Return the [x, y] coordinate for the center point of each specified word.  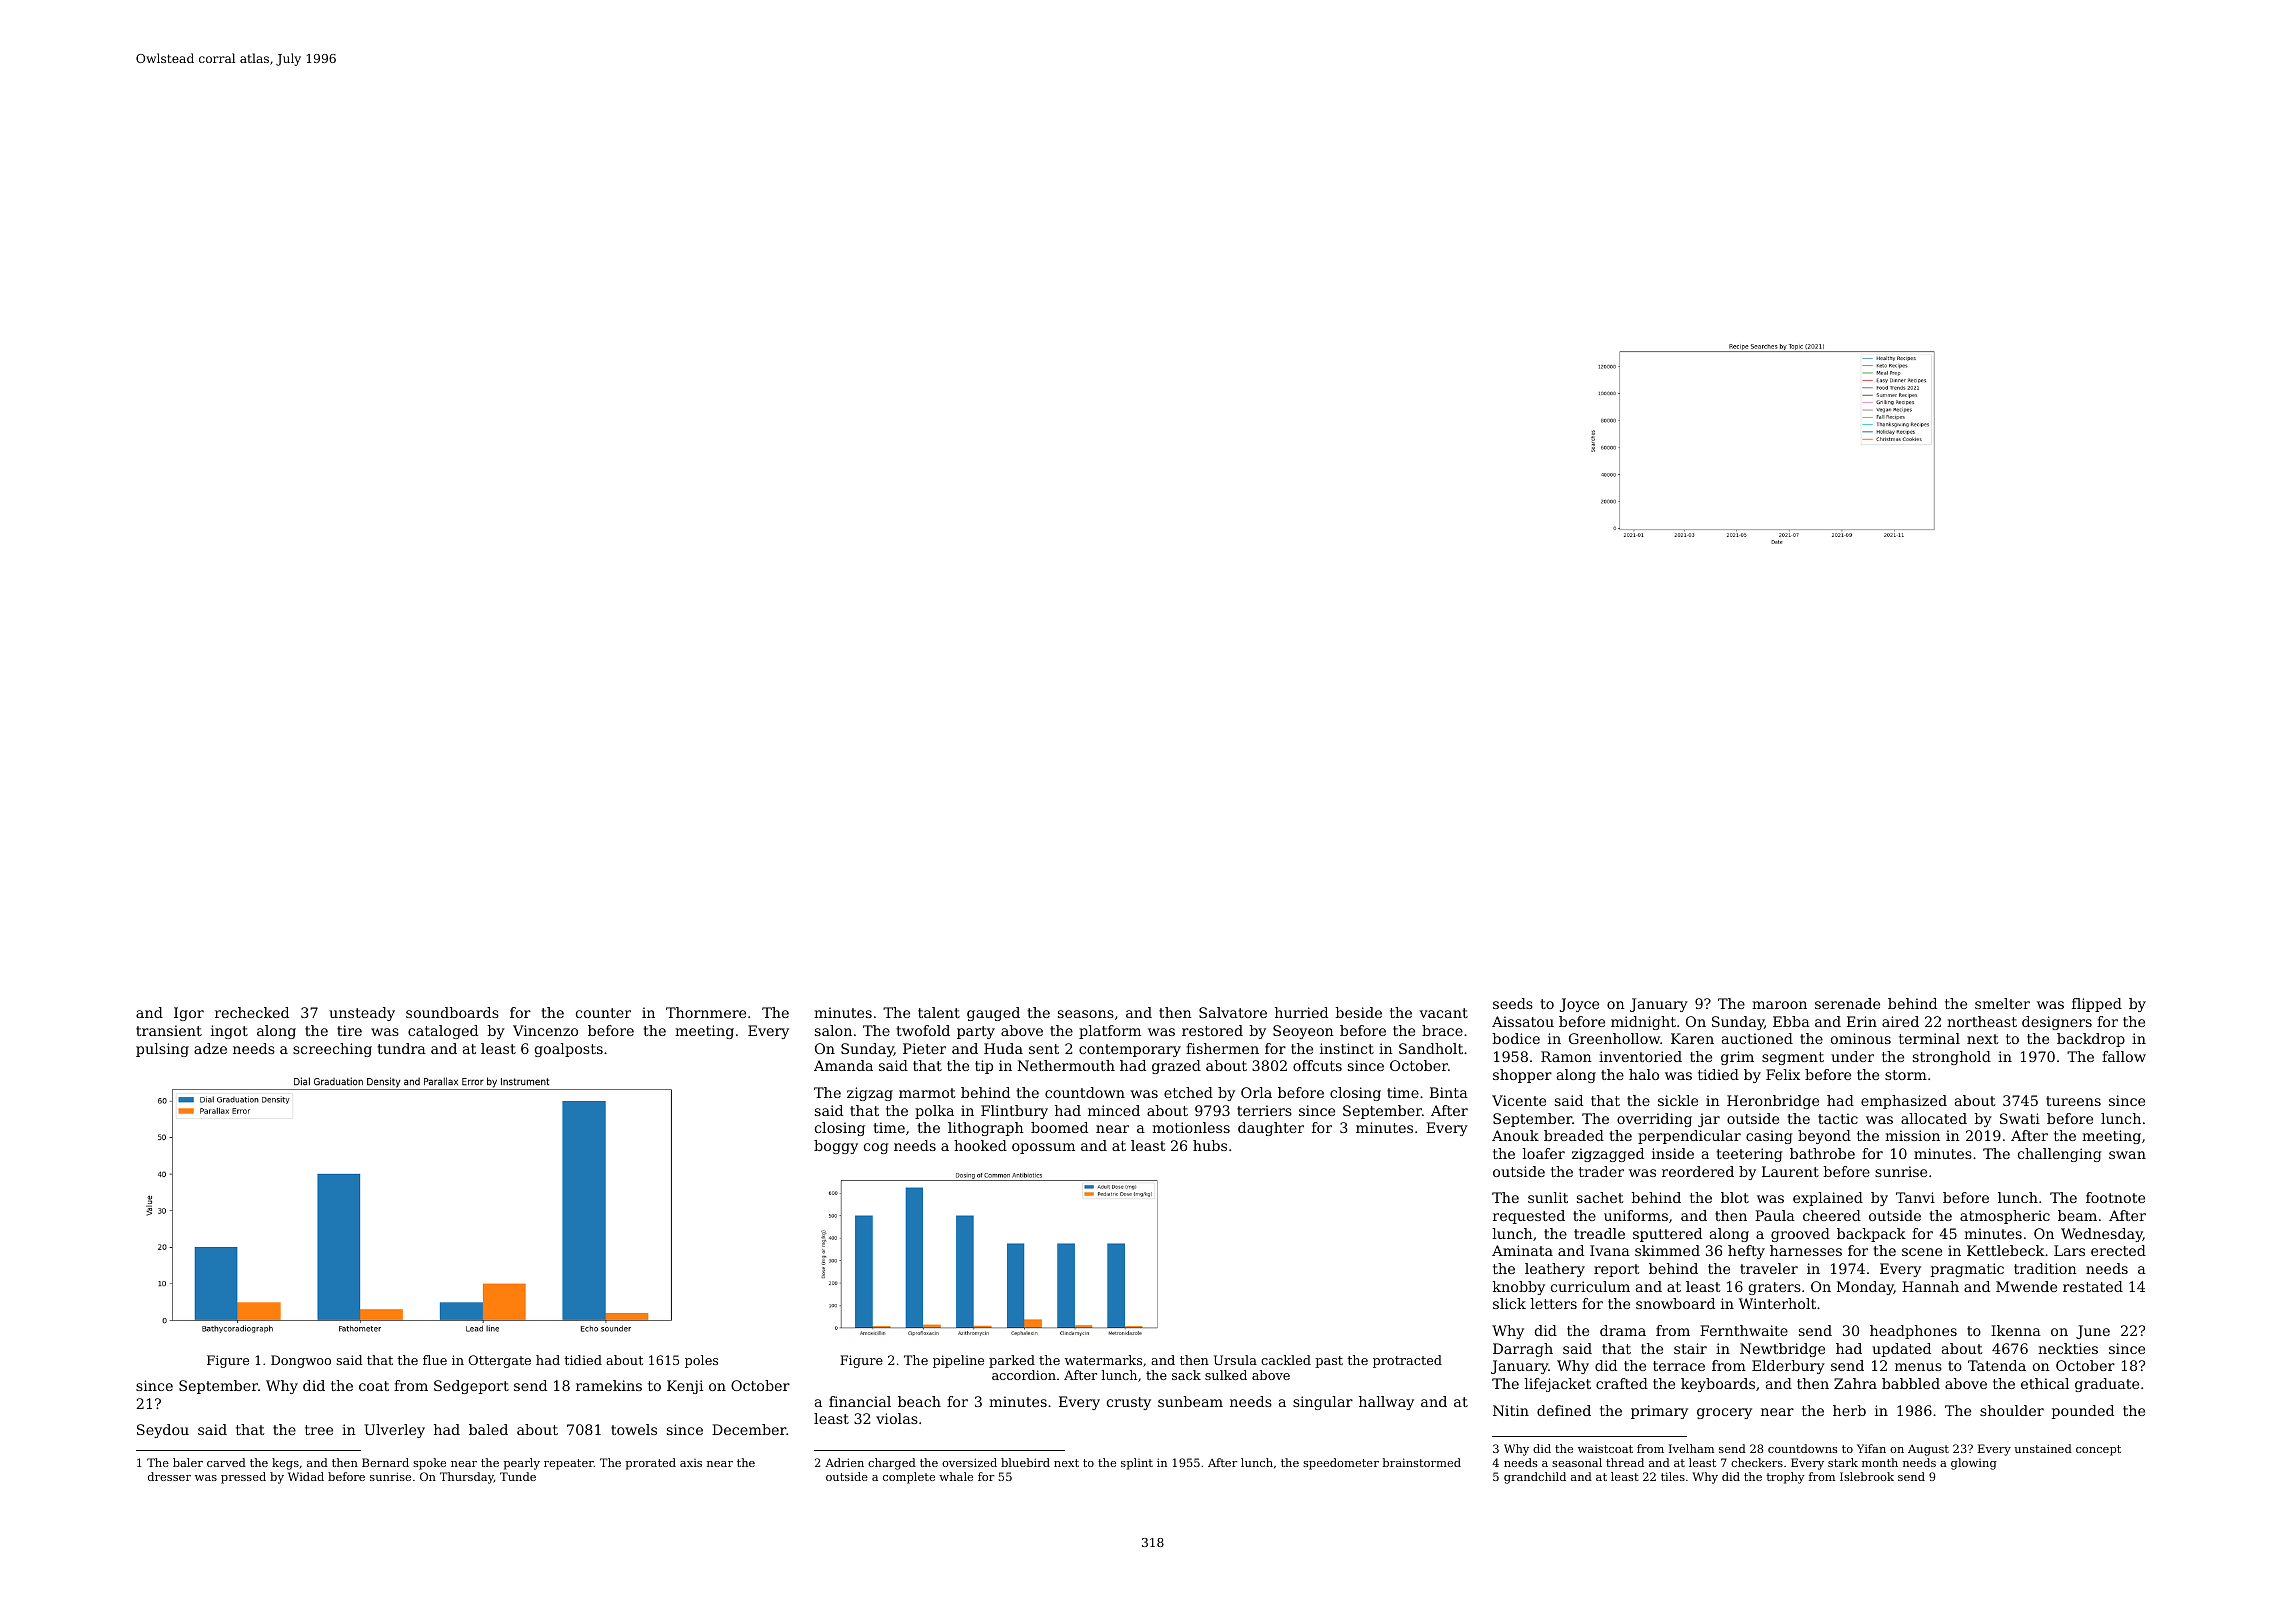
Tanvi [1915, 1197]
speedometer [1341, 1464]
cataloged [443, 1032]
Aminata [1522, 1250]
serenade [1847, 1003]
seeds [1513, 1003]
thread [1625, 1462]
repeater [569, 1464]
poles [701, 1361]
